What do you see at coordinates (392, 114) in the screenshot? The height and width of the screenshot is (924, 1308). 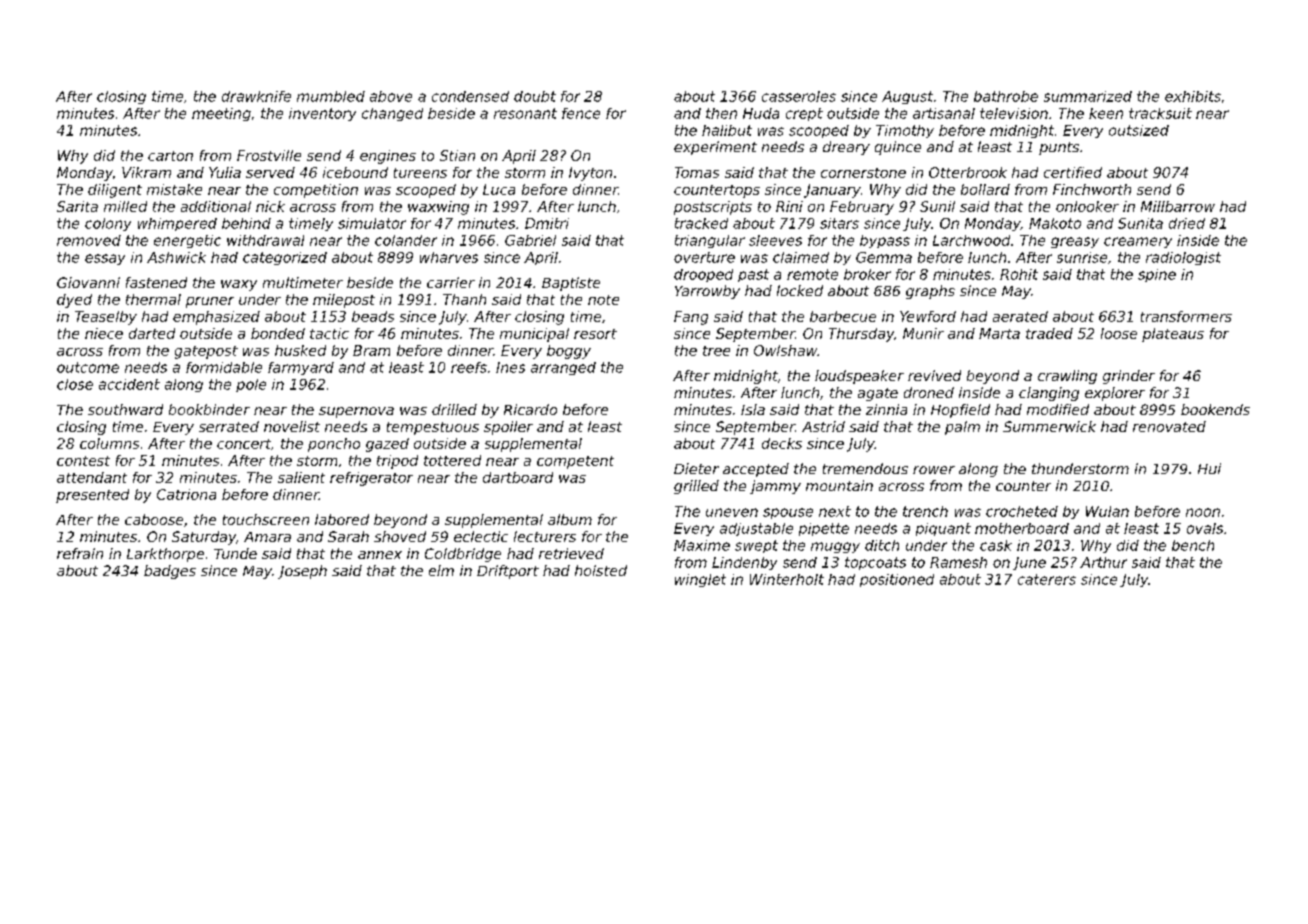 I see `changed` at bounding box center [392, 114].
